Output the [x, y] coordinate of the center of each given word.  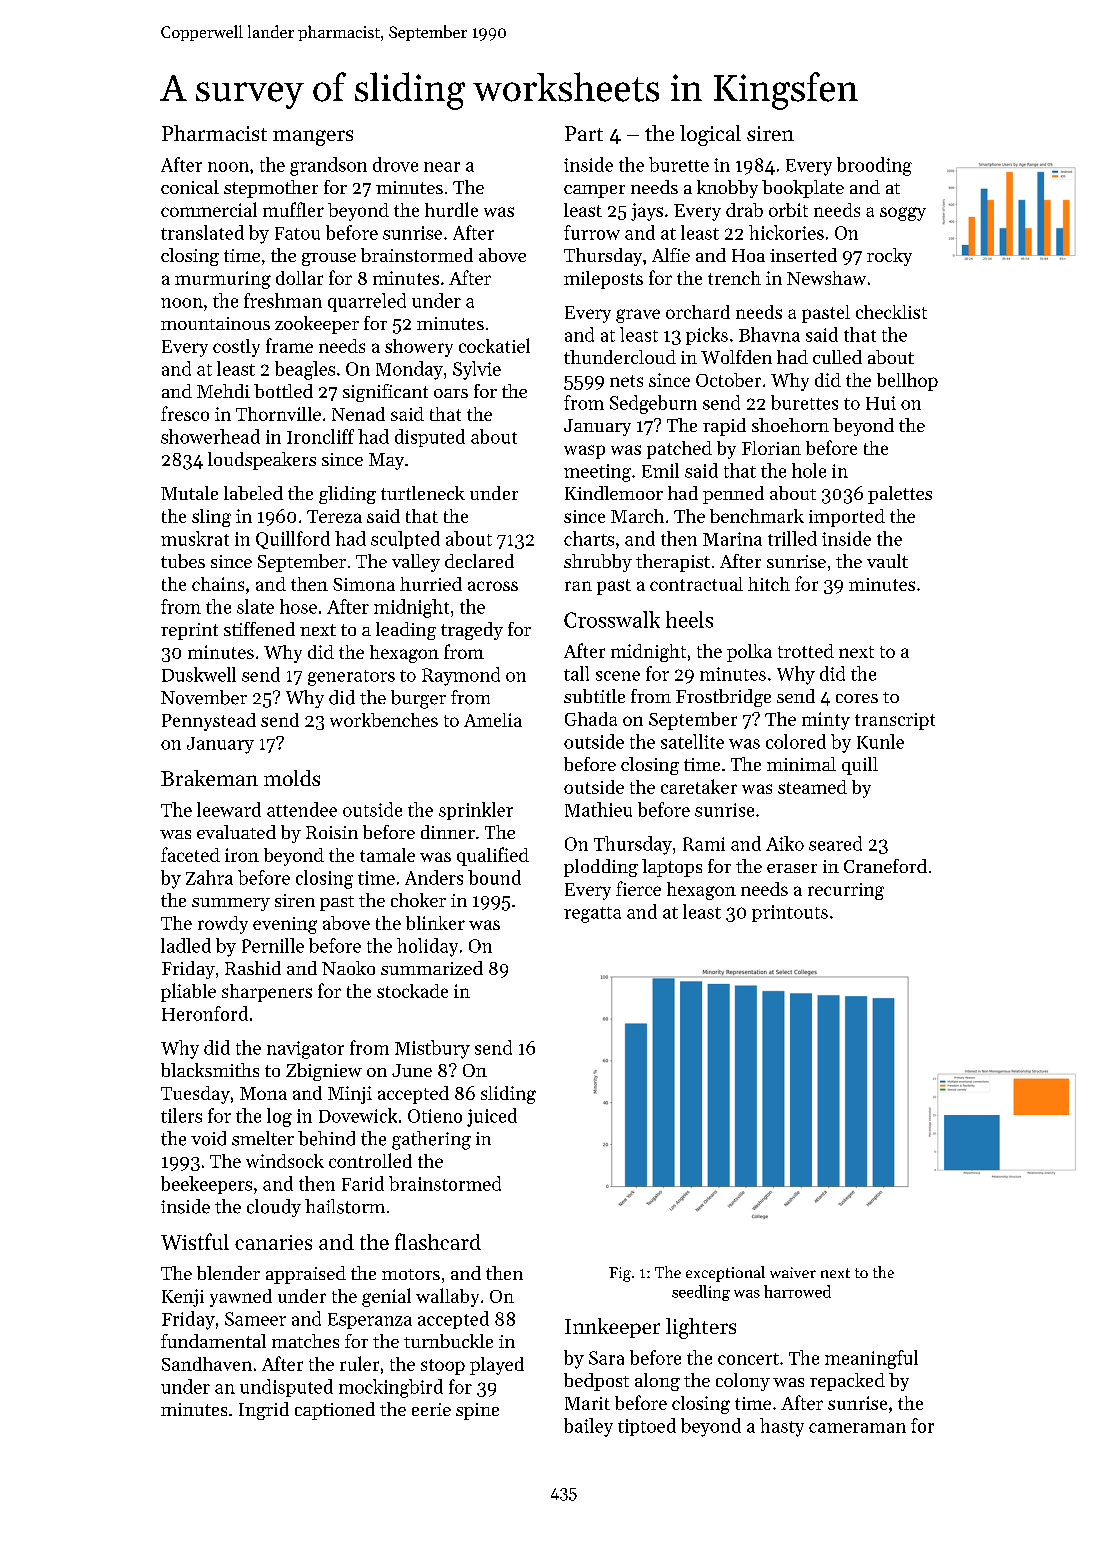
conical [190, 187]
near [442, 167]
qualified [493, 856]
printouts [790, 913]
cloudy [274, 1208]
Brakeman [209, 778]
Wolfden [736, 357]
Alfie [671, 255]
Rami [704, 844]
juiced [492, 1117]
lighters [701, 1328]
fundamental [213, 1341]
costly [236, 348]
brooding [874, 166]
